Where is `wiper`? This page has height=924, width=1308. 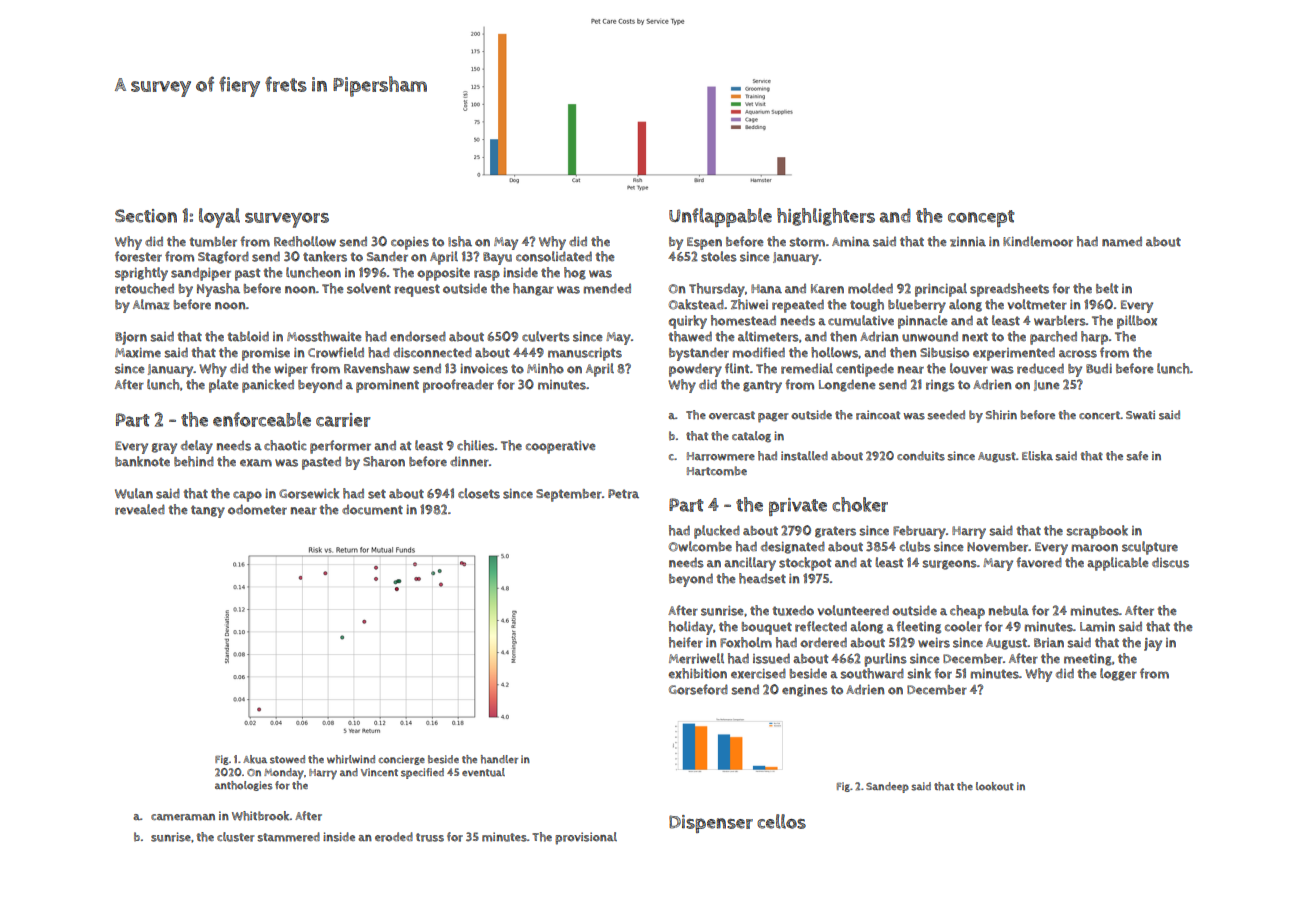
wiper is located at coordinates (291, 370).
